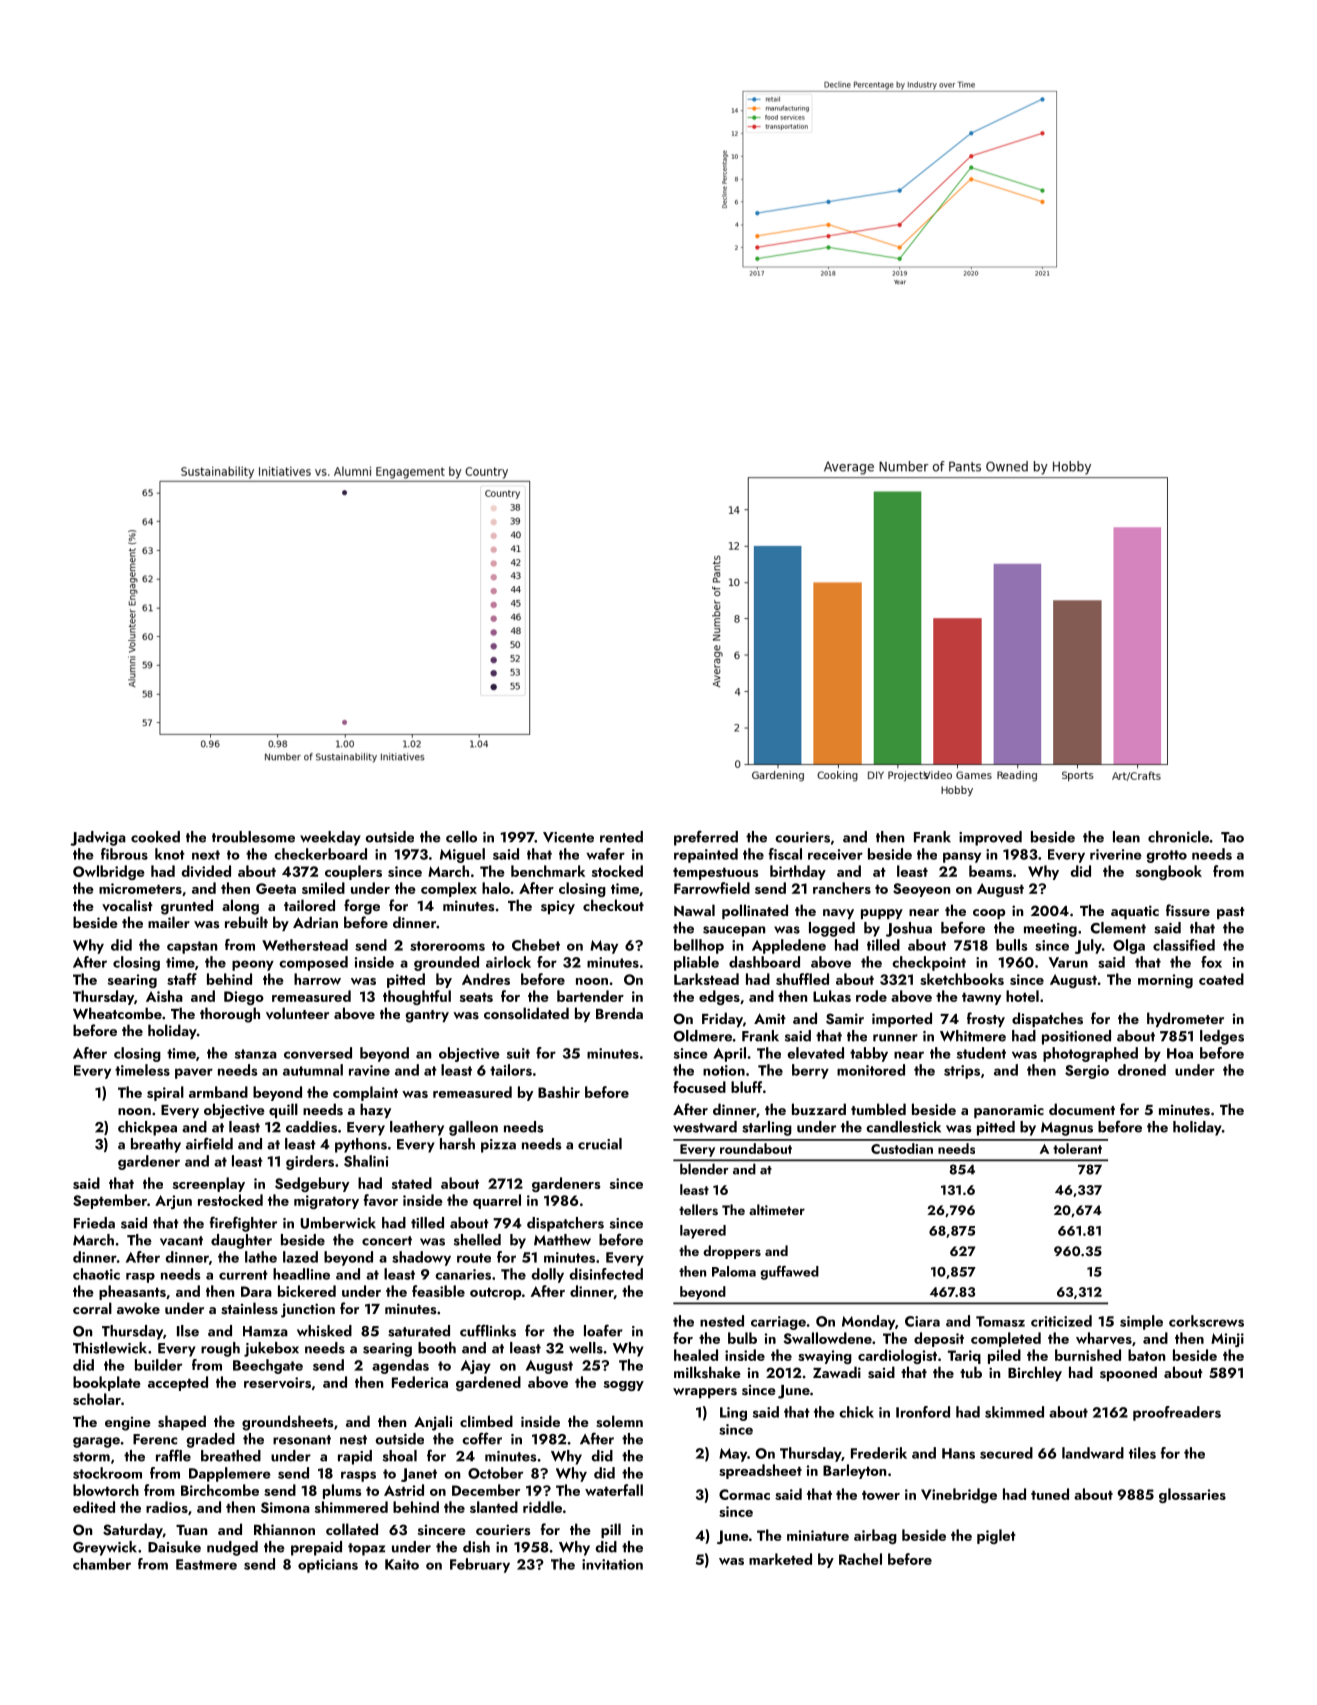 This screenshot has width=1317, height=1705. I want to click on criticized, so click(1061, 1321).
